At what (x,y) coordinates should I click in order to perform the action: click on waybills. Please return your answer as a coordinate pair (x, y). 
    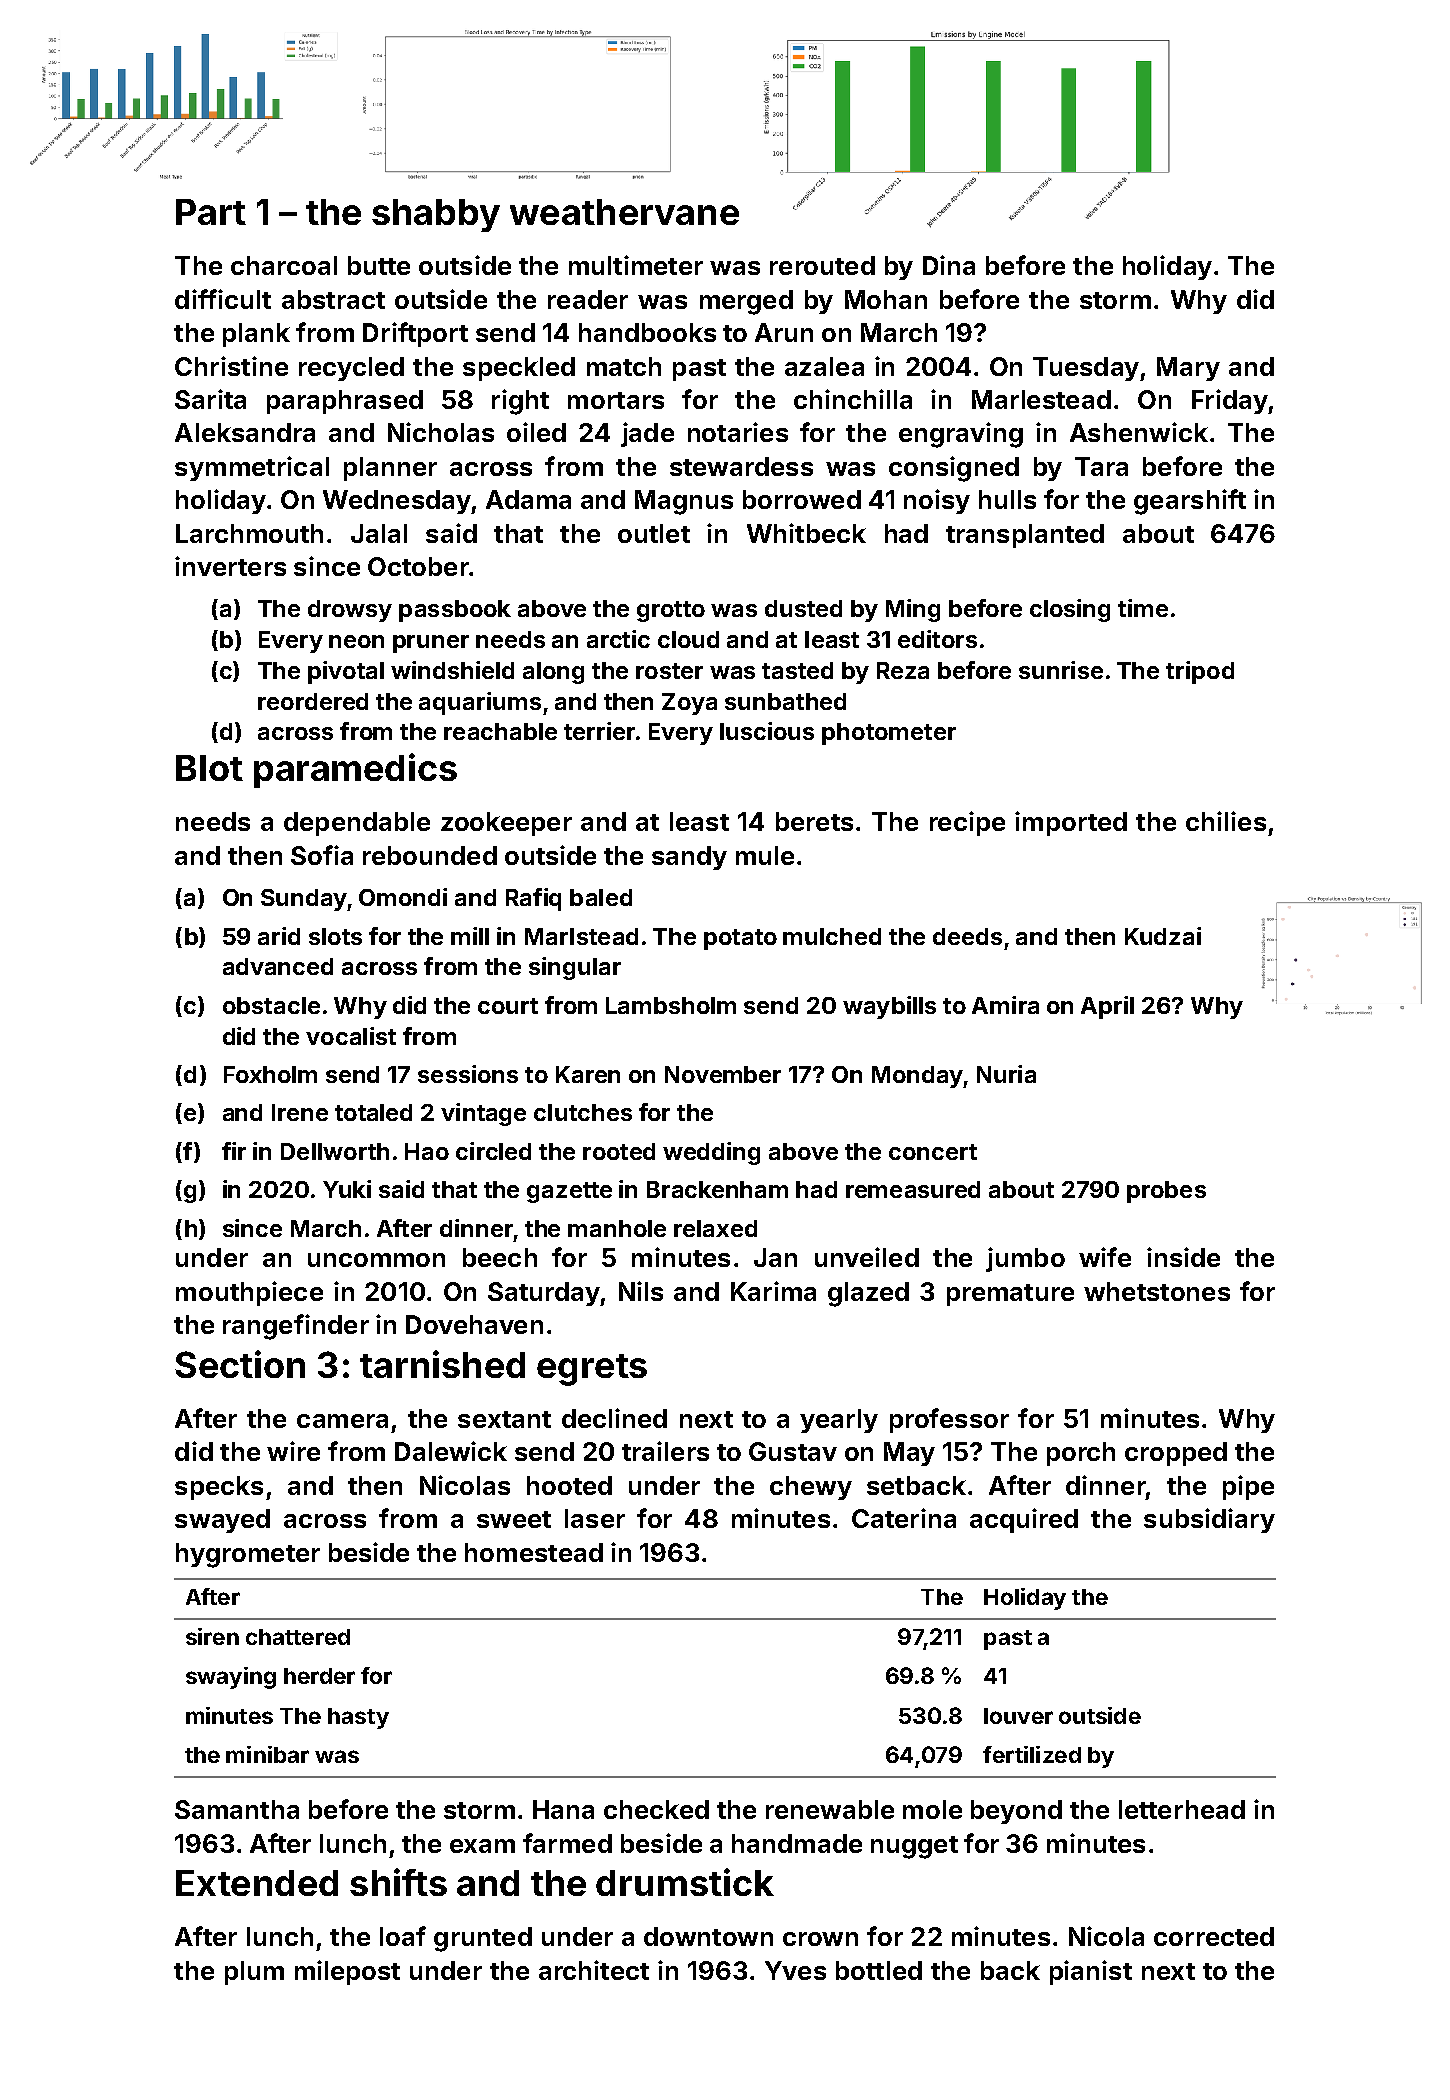
    Looking at the image, I should click on (889, 1007).
